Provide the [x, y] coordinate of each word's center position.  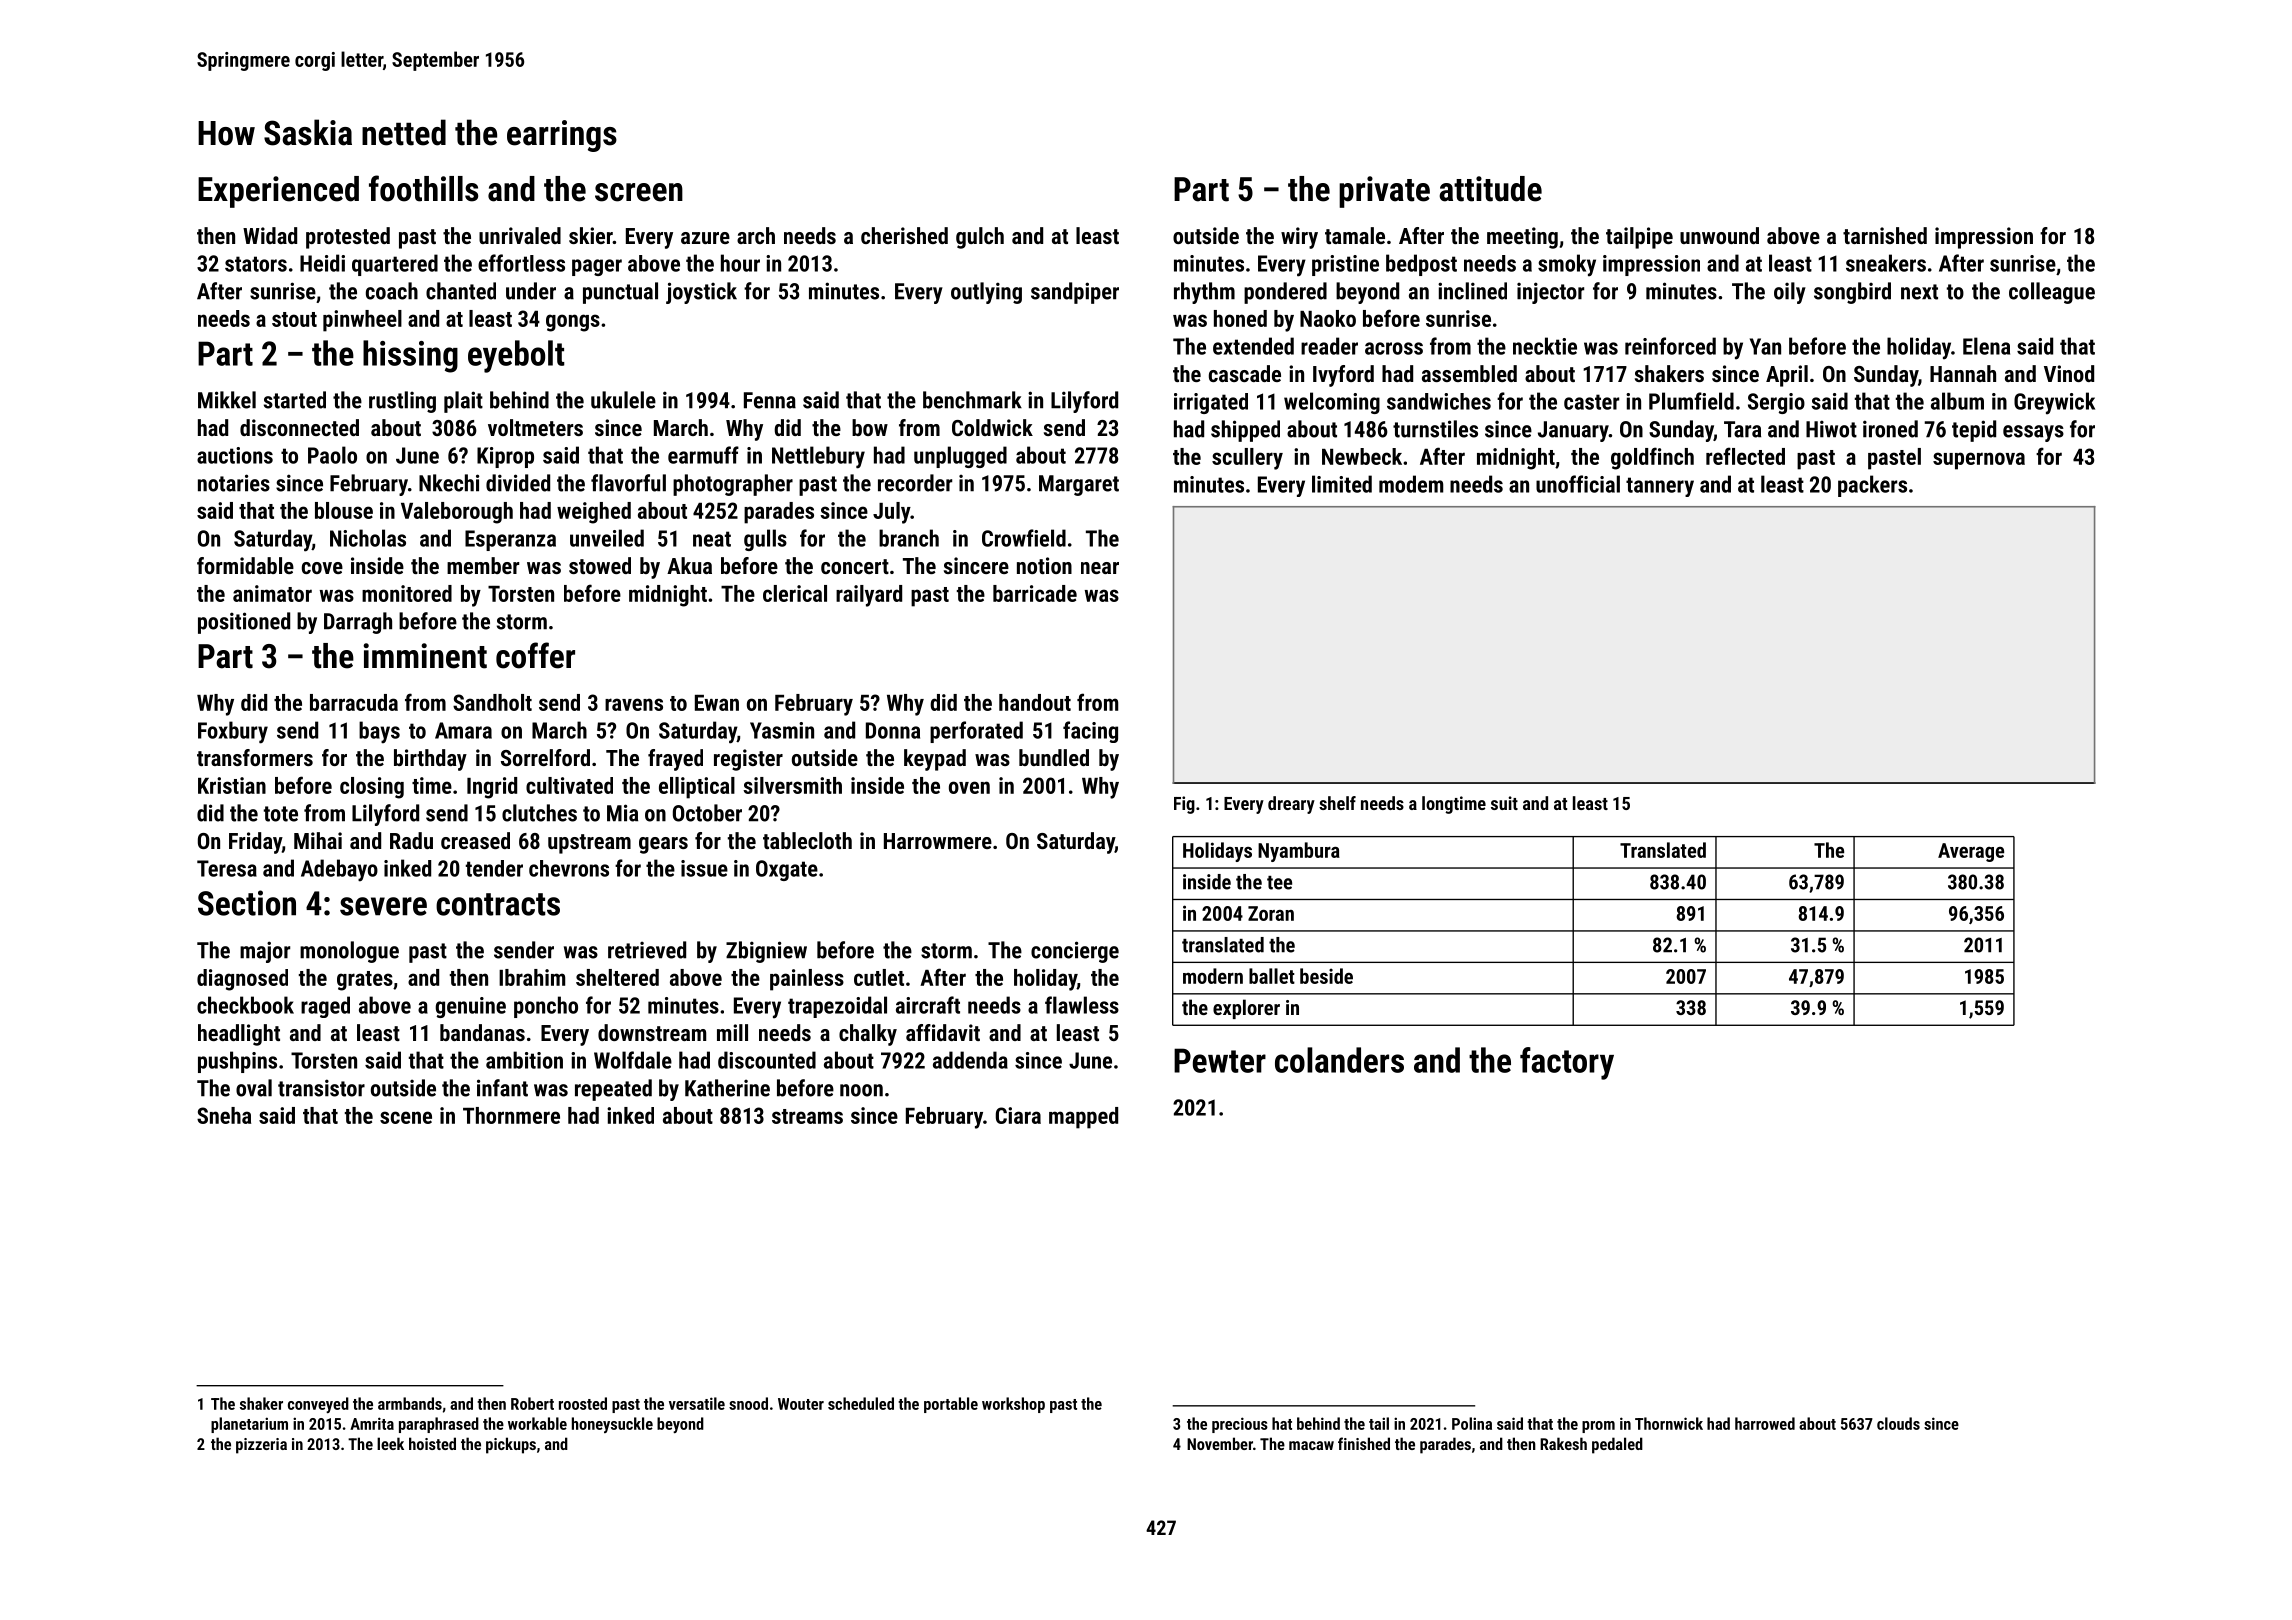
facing [1090, 732]
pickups [511, 1445]
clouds [1898, 1423]
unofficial [1578, 484]
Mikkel [227, 400]
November [1220, 1443]
